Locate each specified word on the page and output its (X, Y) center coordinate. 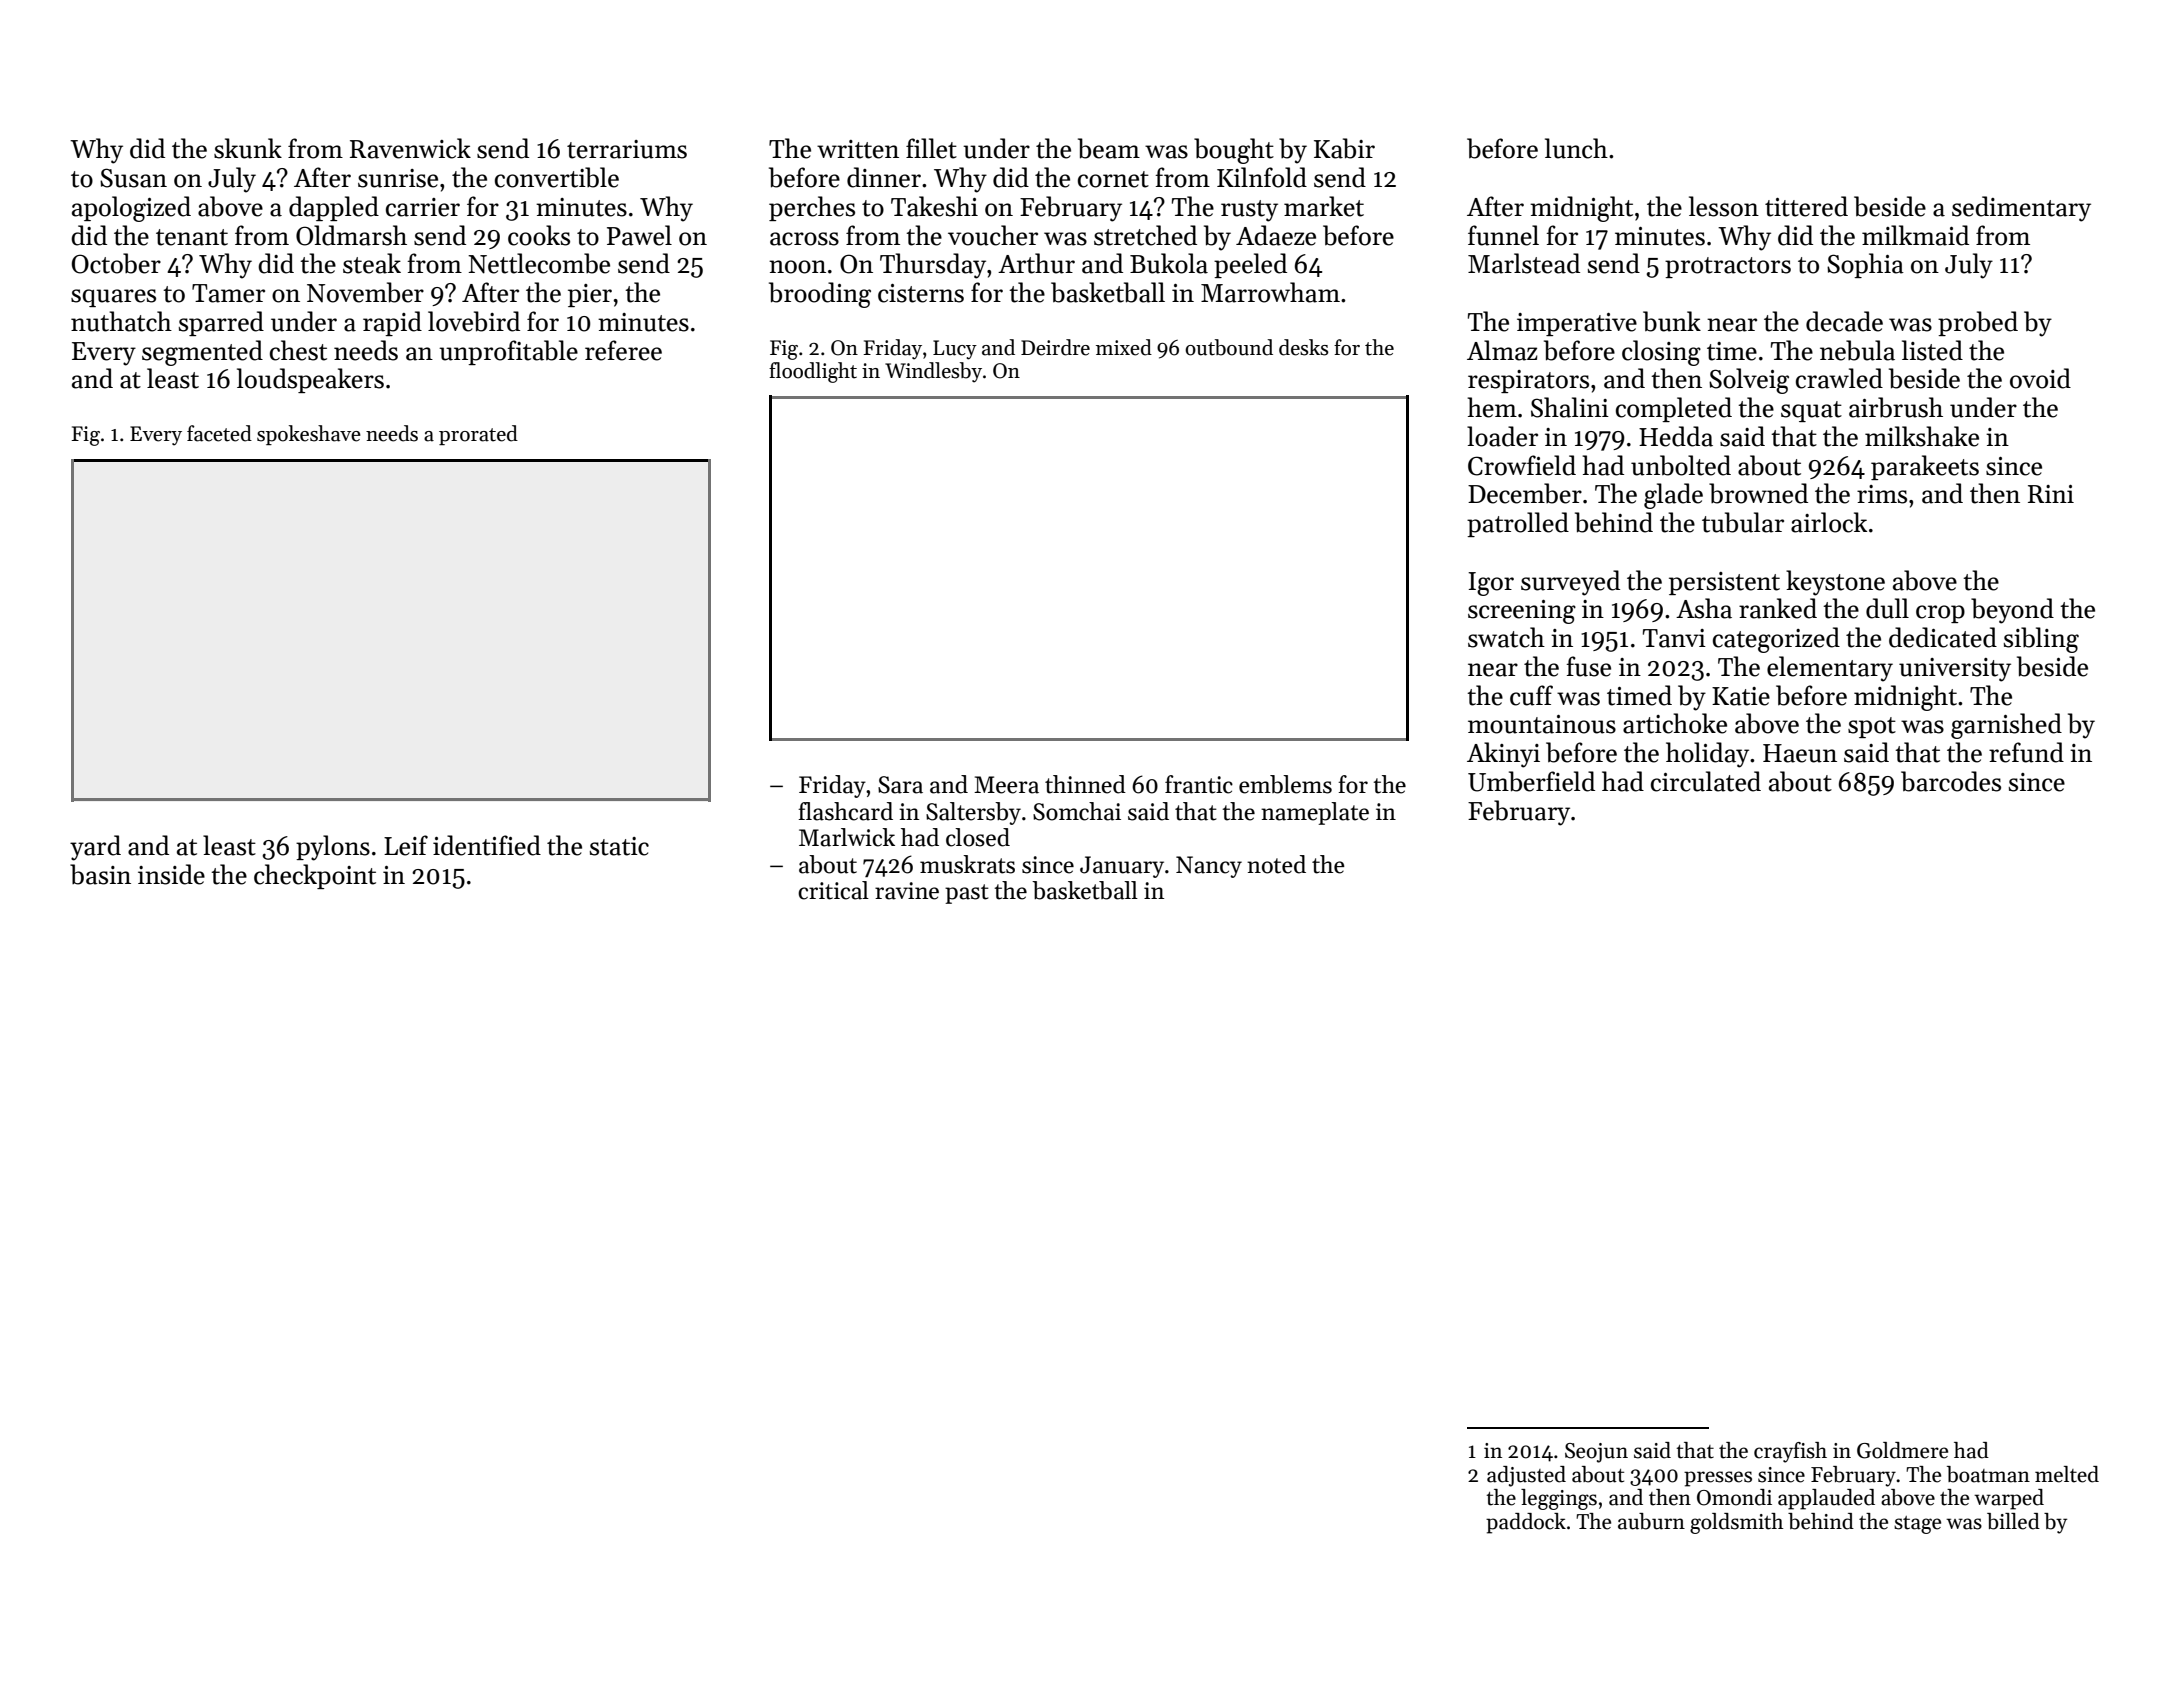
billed (2013, 1521)
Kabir (1344, 148)
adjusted (1526, 1476)
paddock (1526, 1523)
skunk (248, 148)
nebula (1857, 350)
